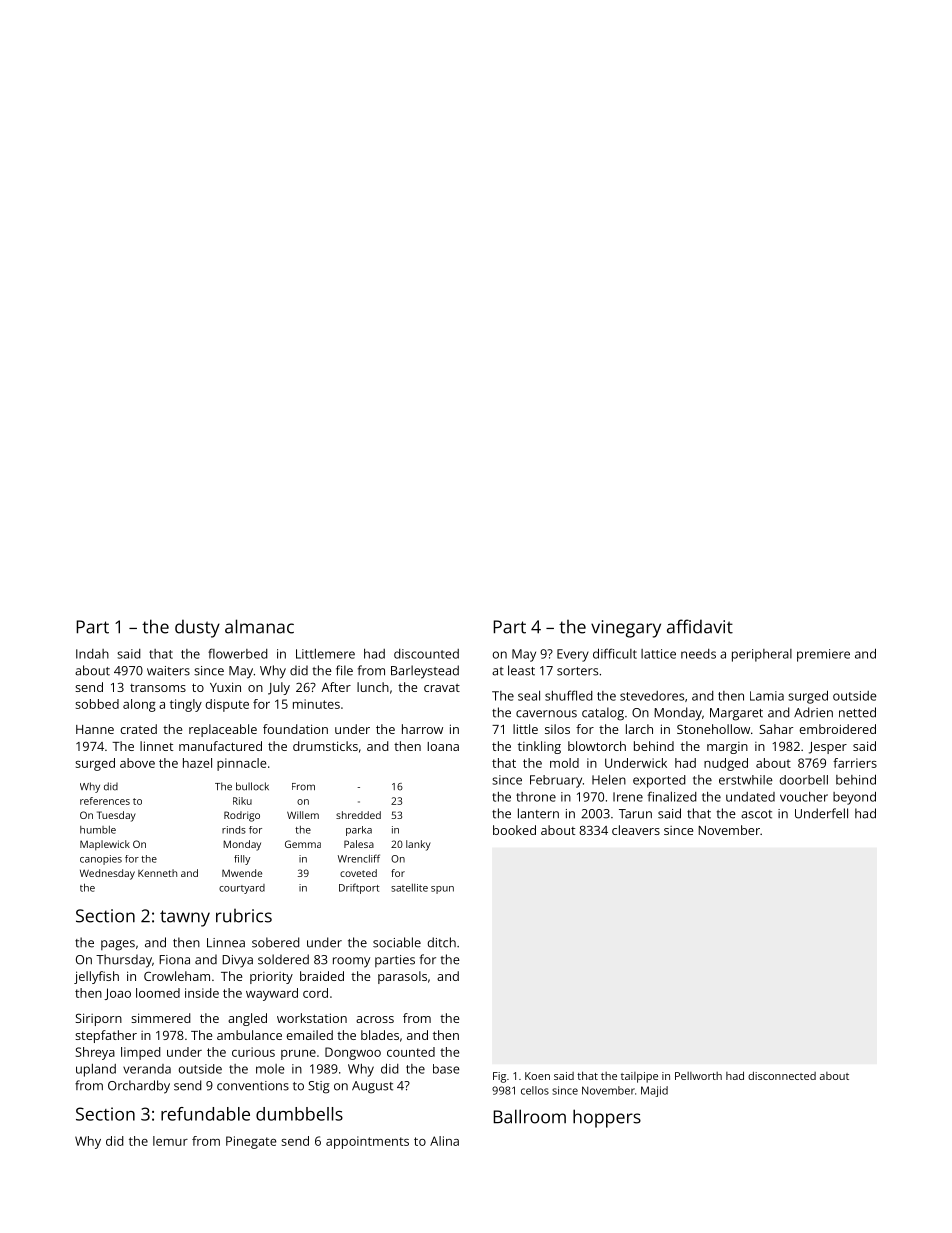 The image size is (952, 1233). Describe the element at coordinates (444, 1141) in the screenshot. I see `Alina` at that location.
